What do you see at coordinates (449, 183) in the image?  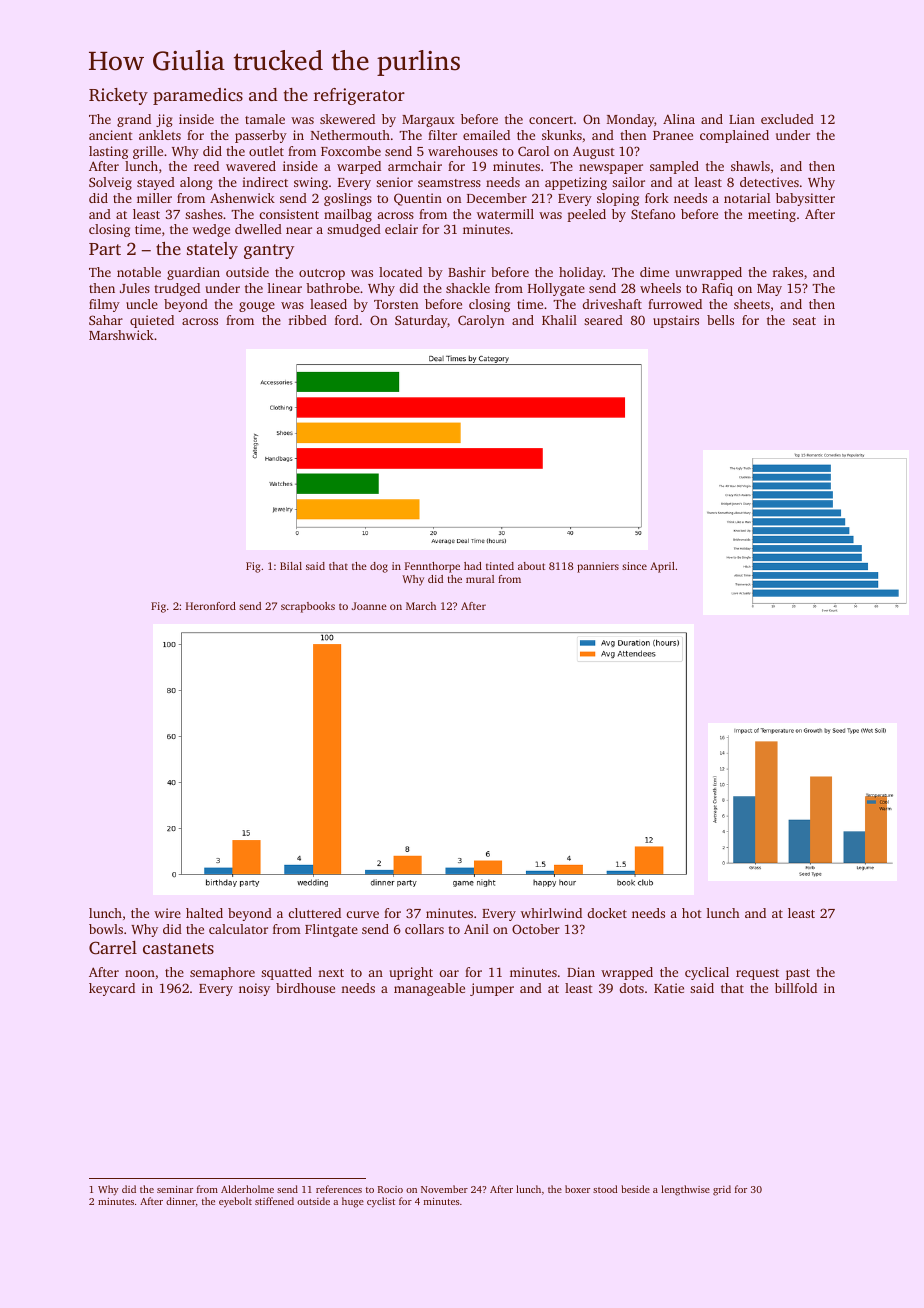 I see `seamstress` at bounding box center [449, 183].
